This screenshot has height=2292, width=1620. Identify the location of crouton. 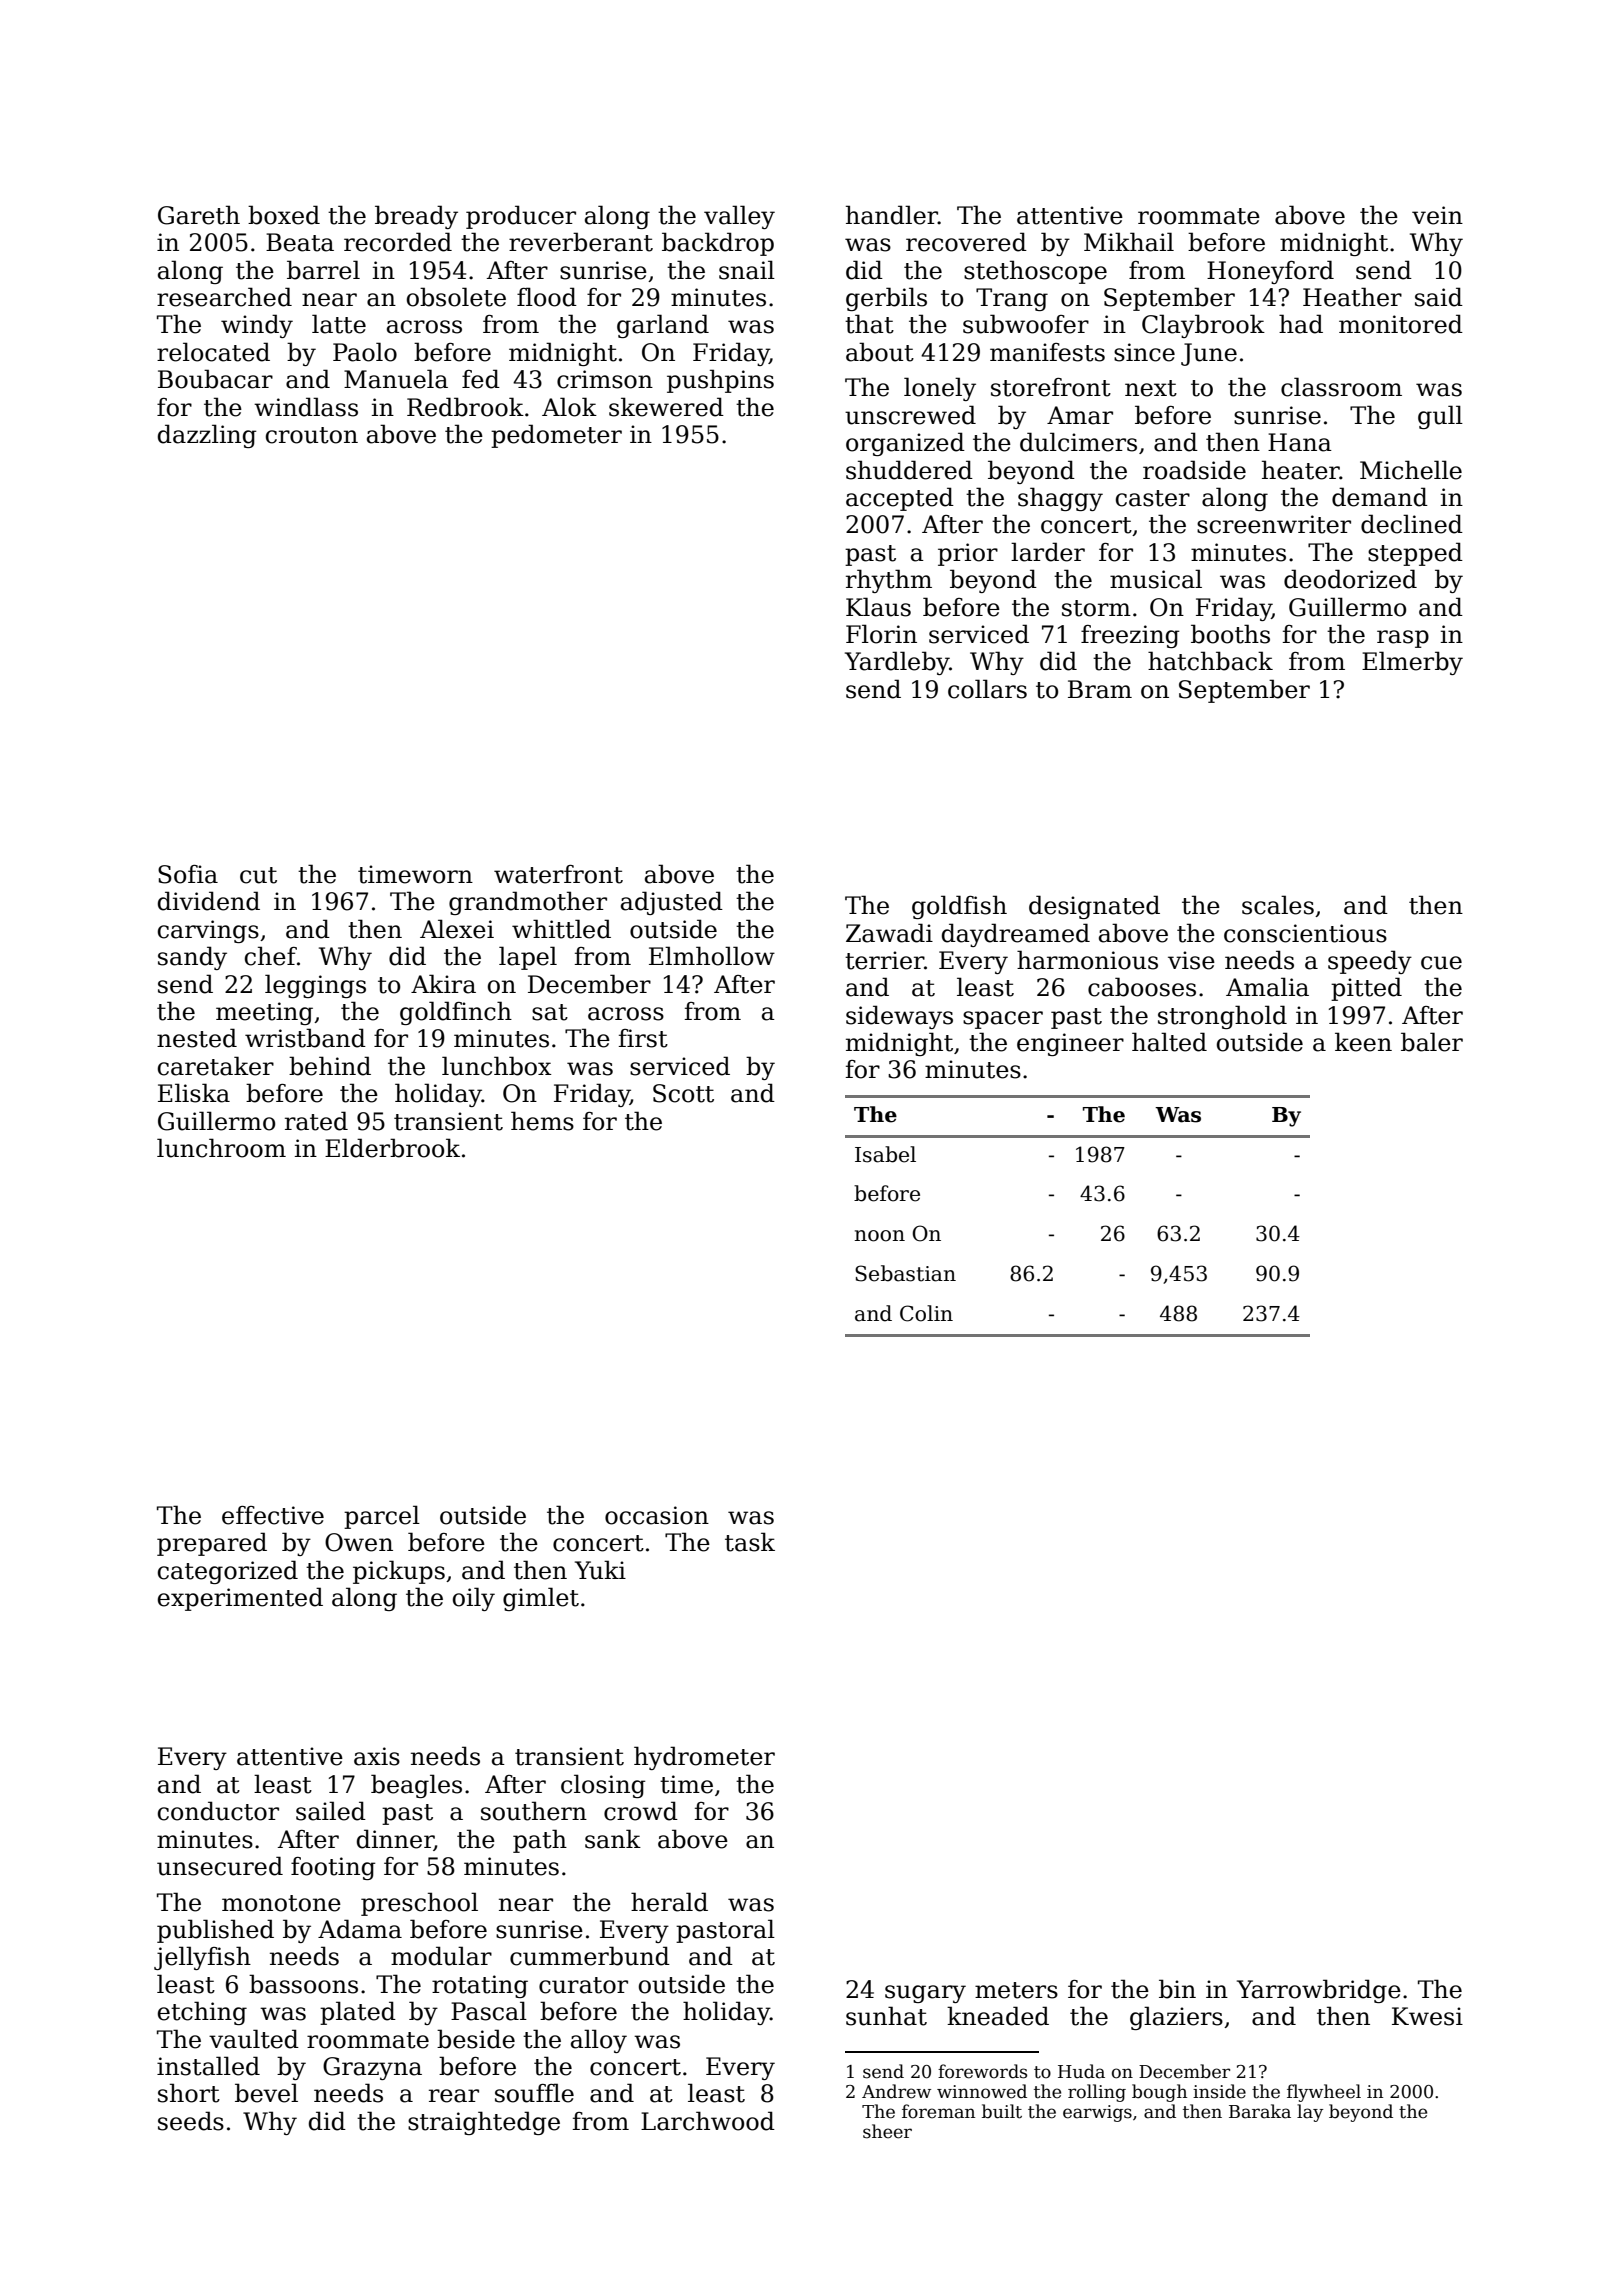
(312, 435).
